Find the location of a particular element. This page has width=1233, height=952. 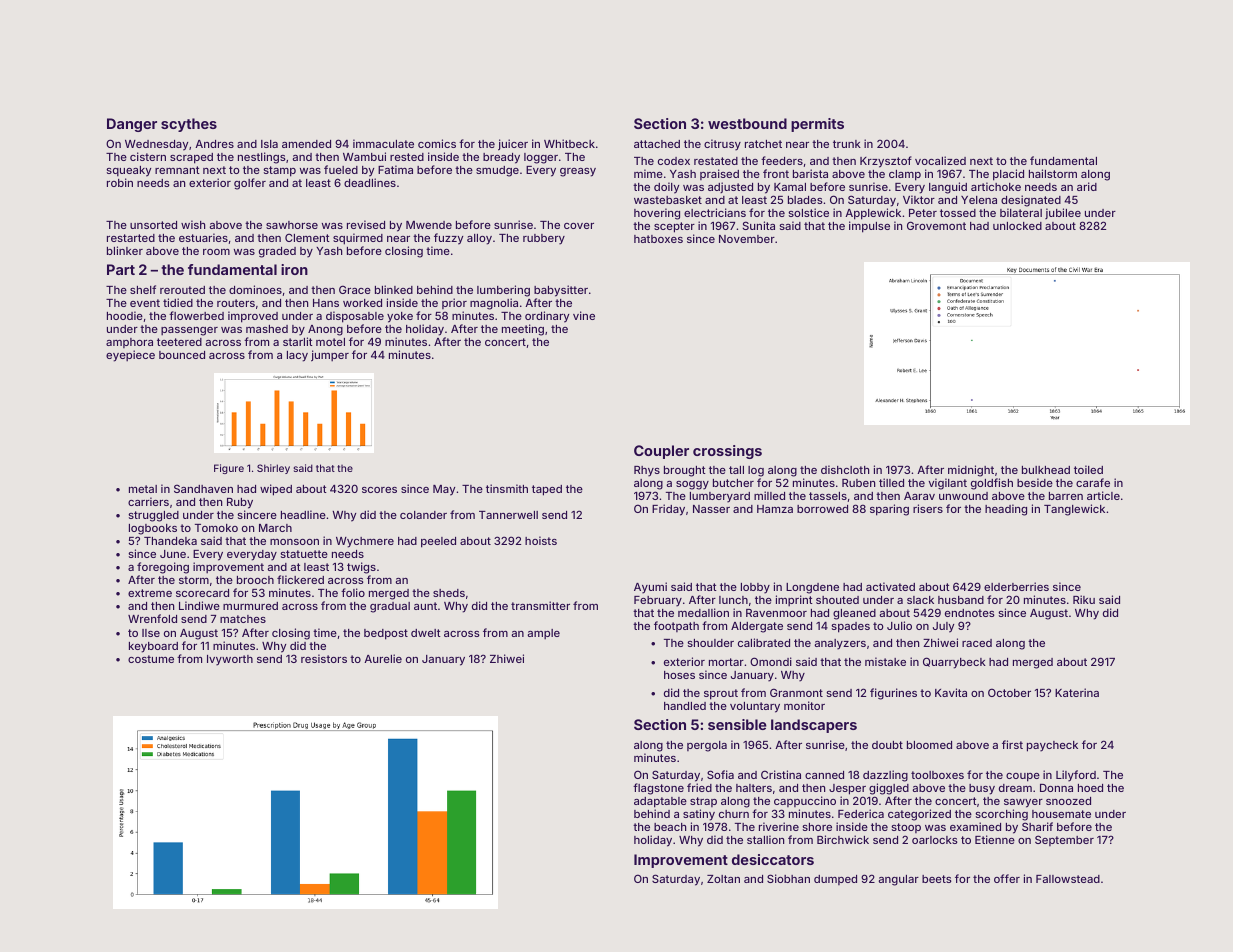

transmitter is located at coordinates (540, 605).
